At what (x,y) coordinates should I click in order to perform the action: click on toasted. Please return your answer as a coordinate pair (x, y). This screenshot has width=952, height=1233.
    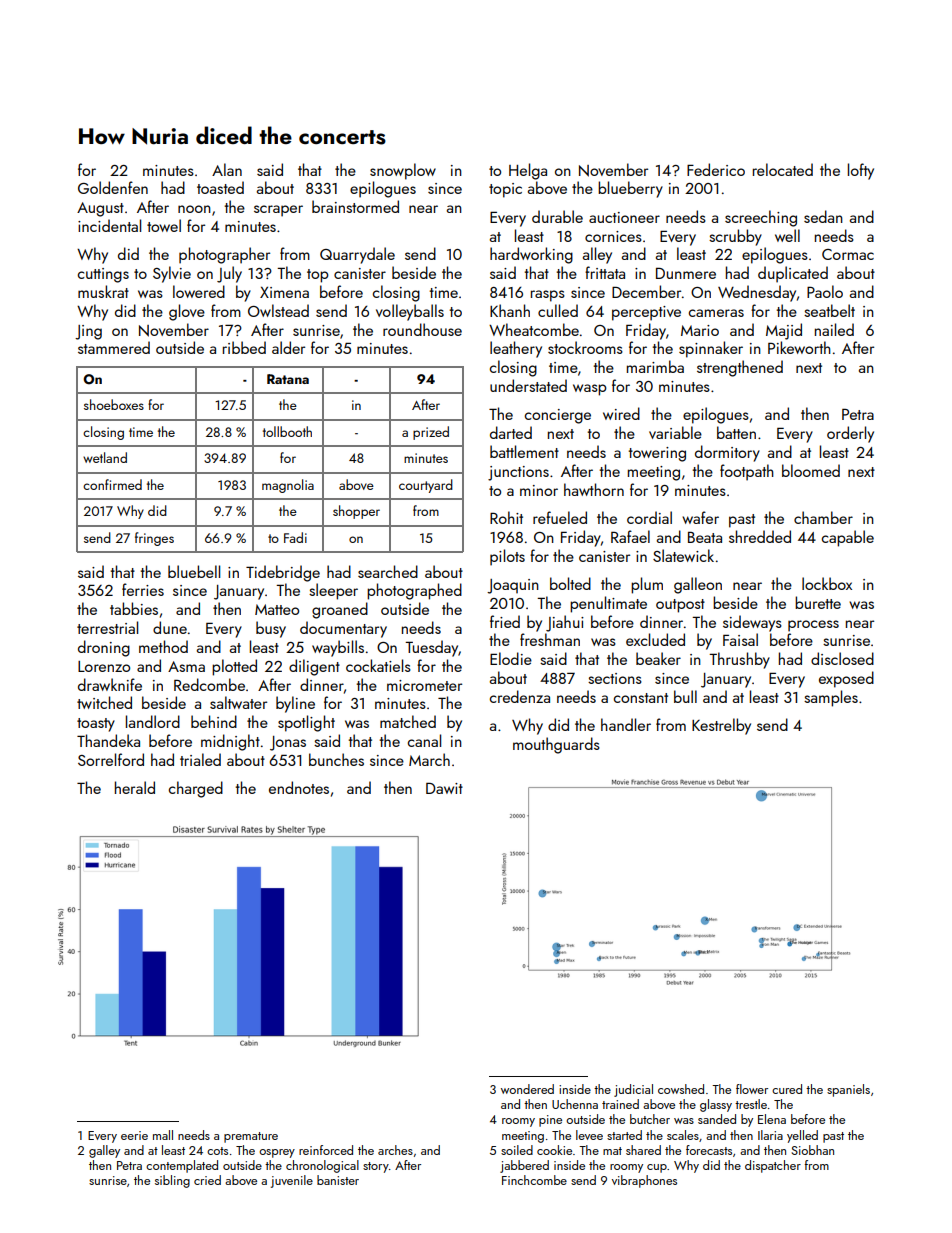
    Looking at the image, I should click on (220, 187).
